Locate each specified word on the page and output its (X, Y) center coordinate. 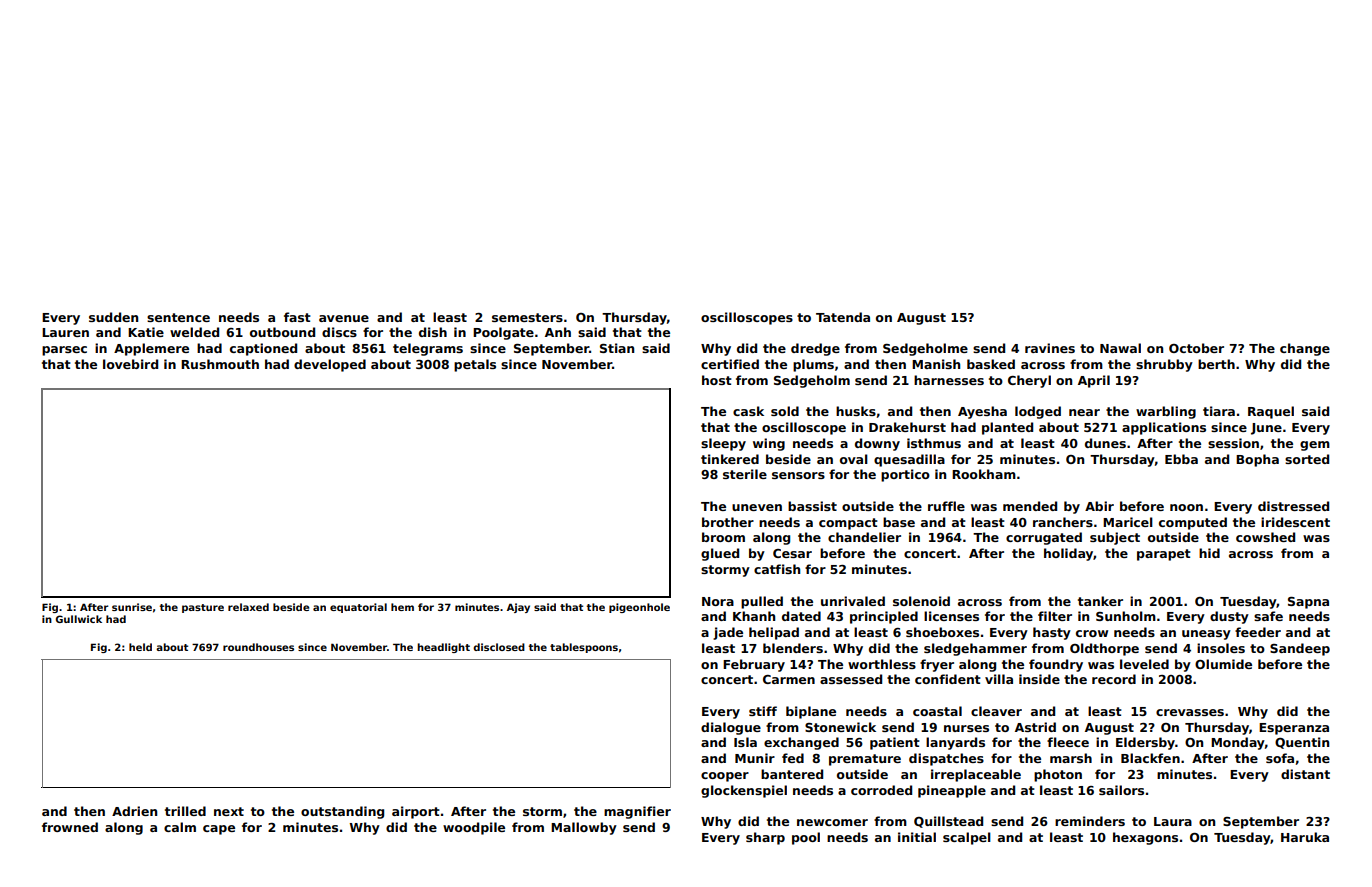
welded (194, 332)
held (140, 647)
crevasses (1190, 712)
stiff (763, 711)
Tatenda (843, 317)
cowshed (1265, 537)
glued (720, 554)
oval (854, 459)
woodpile (474, 828)
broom (723, 537)
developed (330, 365)
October (1196, 348)
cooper (725, 777)
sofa (1280, 758)
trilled (185, 811)
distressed (1293, 506)
